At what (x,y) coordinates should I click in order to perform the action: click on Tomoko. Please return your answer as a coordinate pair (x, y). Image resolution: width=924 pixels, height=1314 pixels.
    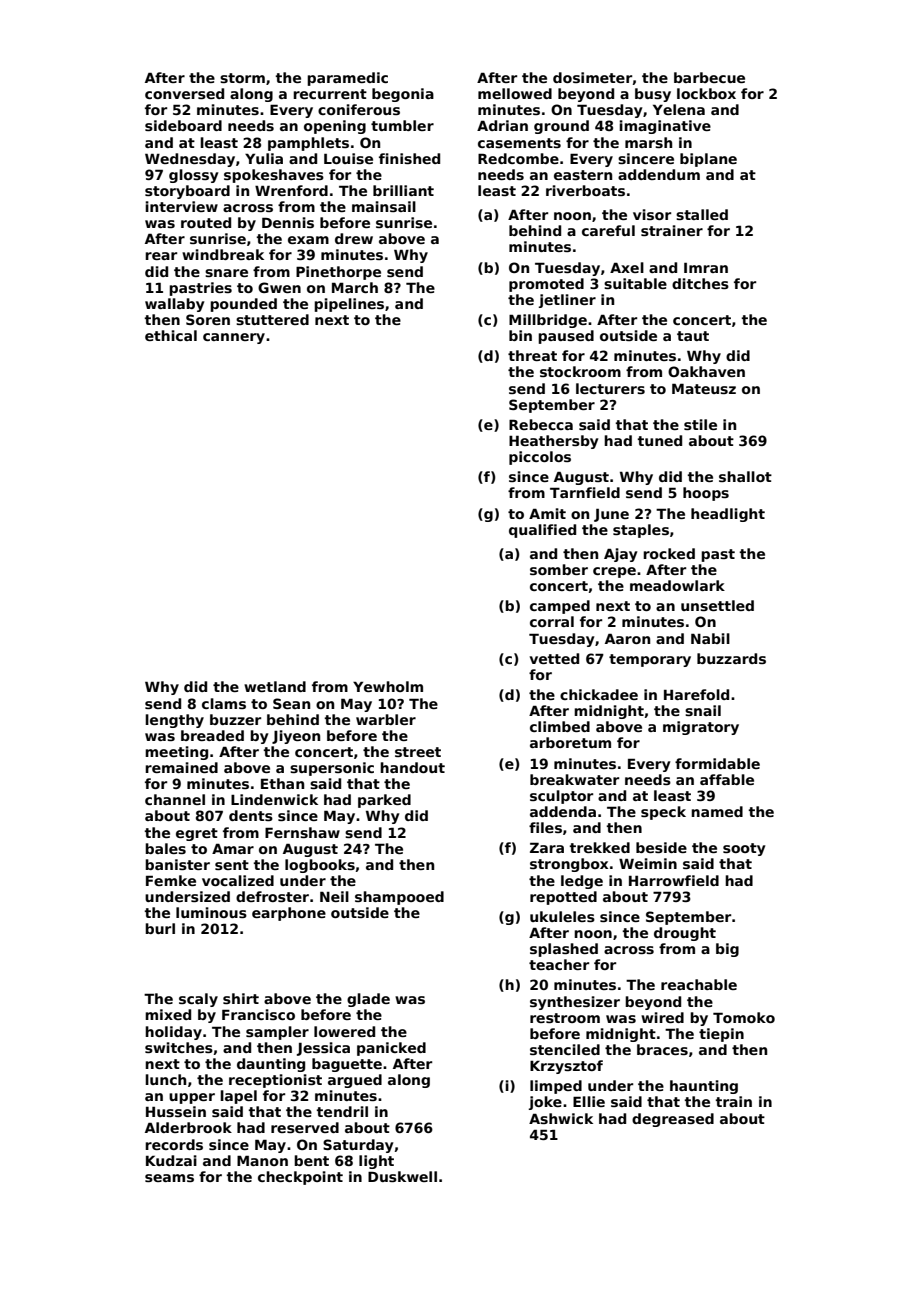
    Looking at the image, I should click on (744, 1017).
